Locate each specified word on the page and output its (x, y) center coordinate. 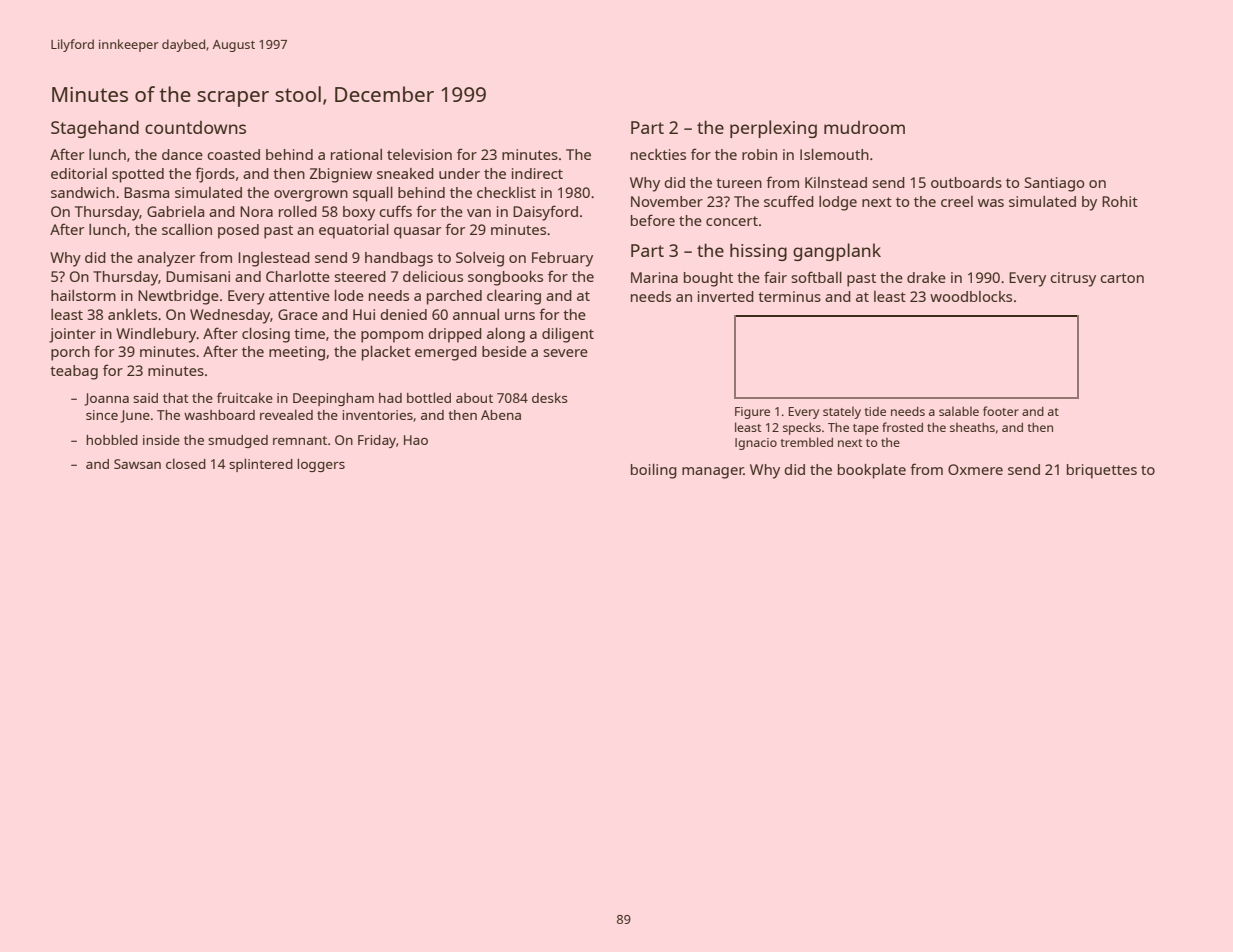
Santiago (1054, 184)
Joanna (106, 399)
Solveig (480, 259)
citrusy (1073, 279)
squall (373, 194)
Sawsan (137, 464)
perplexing (773, 129)
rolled (298, 211)
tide (875, 411)
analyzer (166, 259)
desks (550, 397)
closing (266, 335)
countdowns (195, 127)
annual (476, 314)
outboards (966, 182)
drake (926, 277)
